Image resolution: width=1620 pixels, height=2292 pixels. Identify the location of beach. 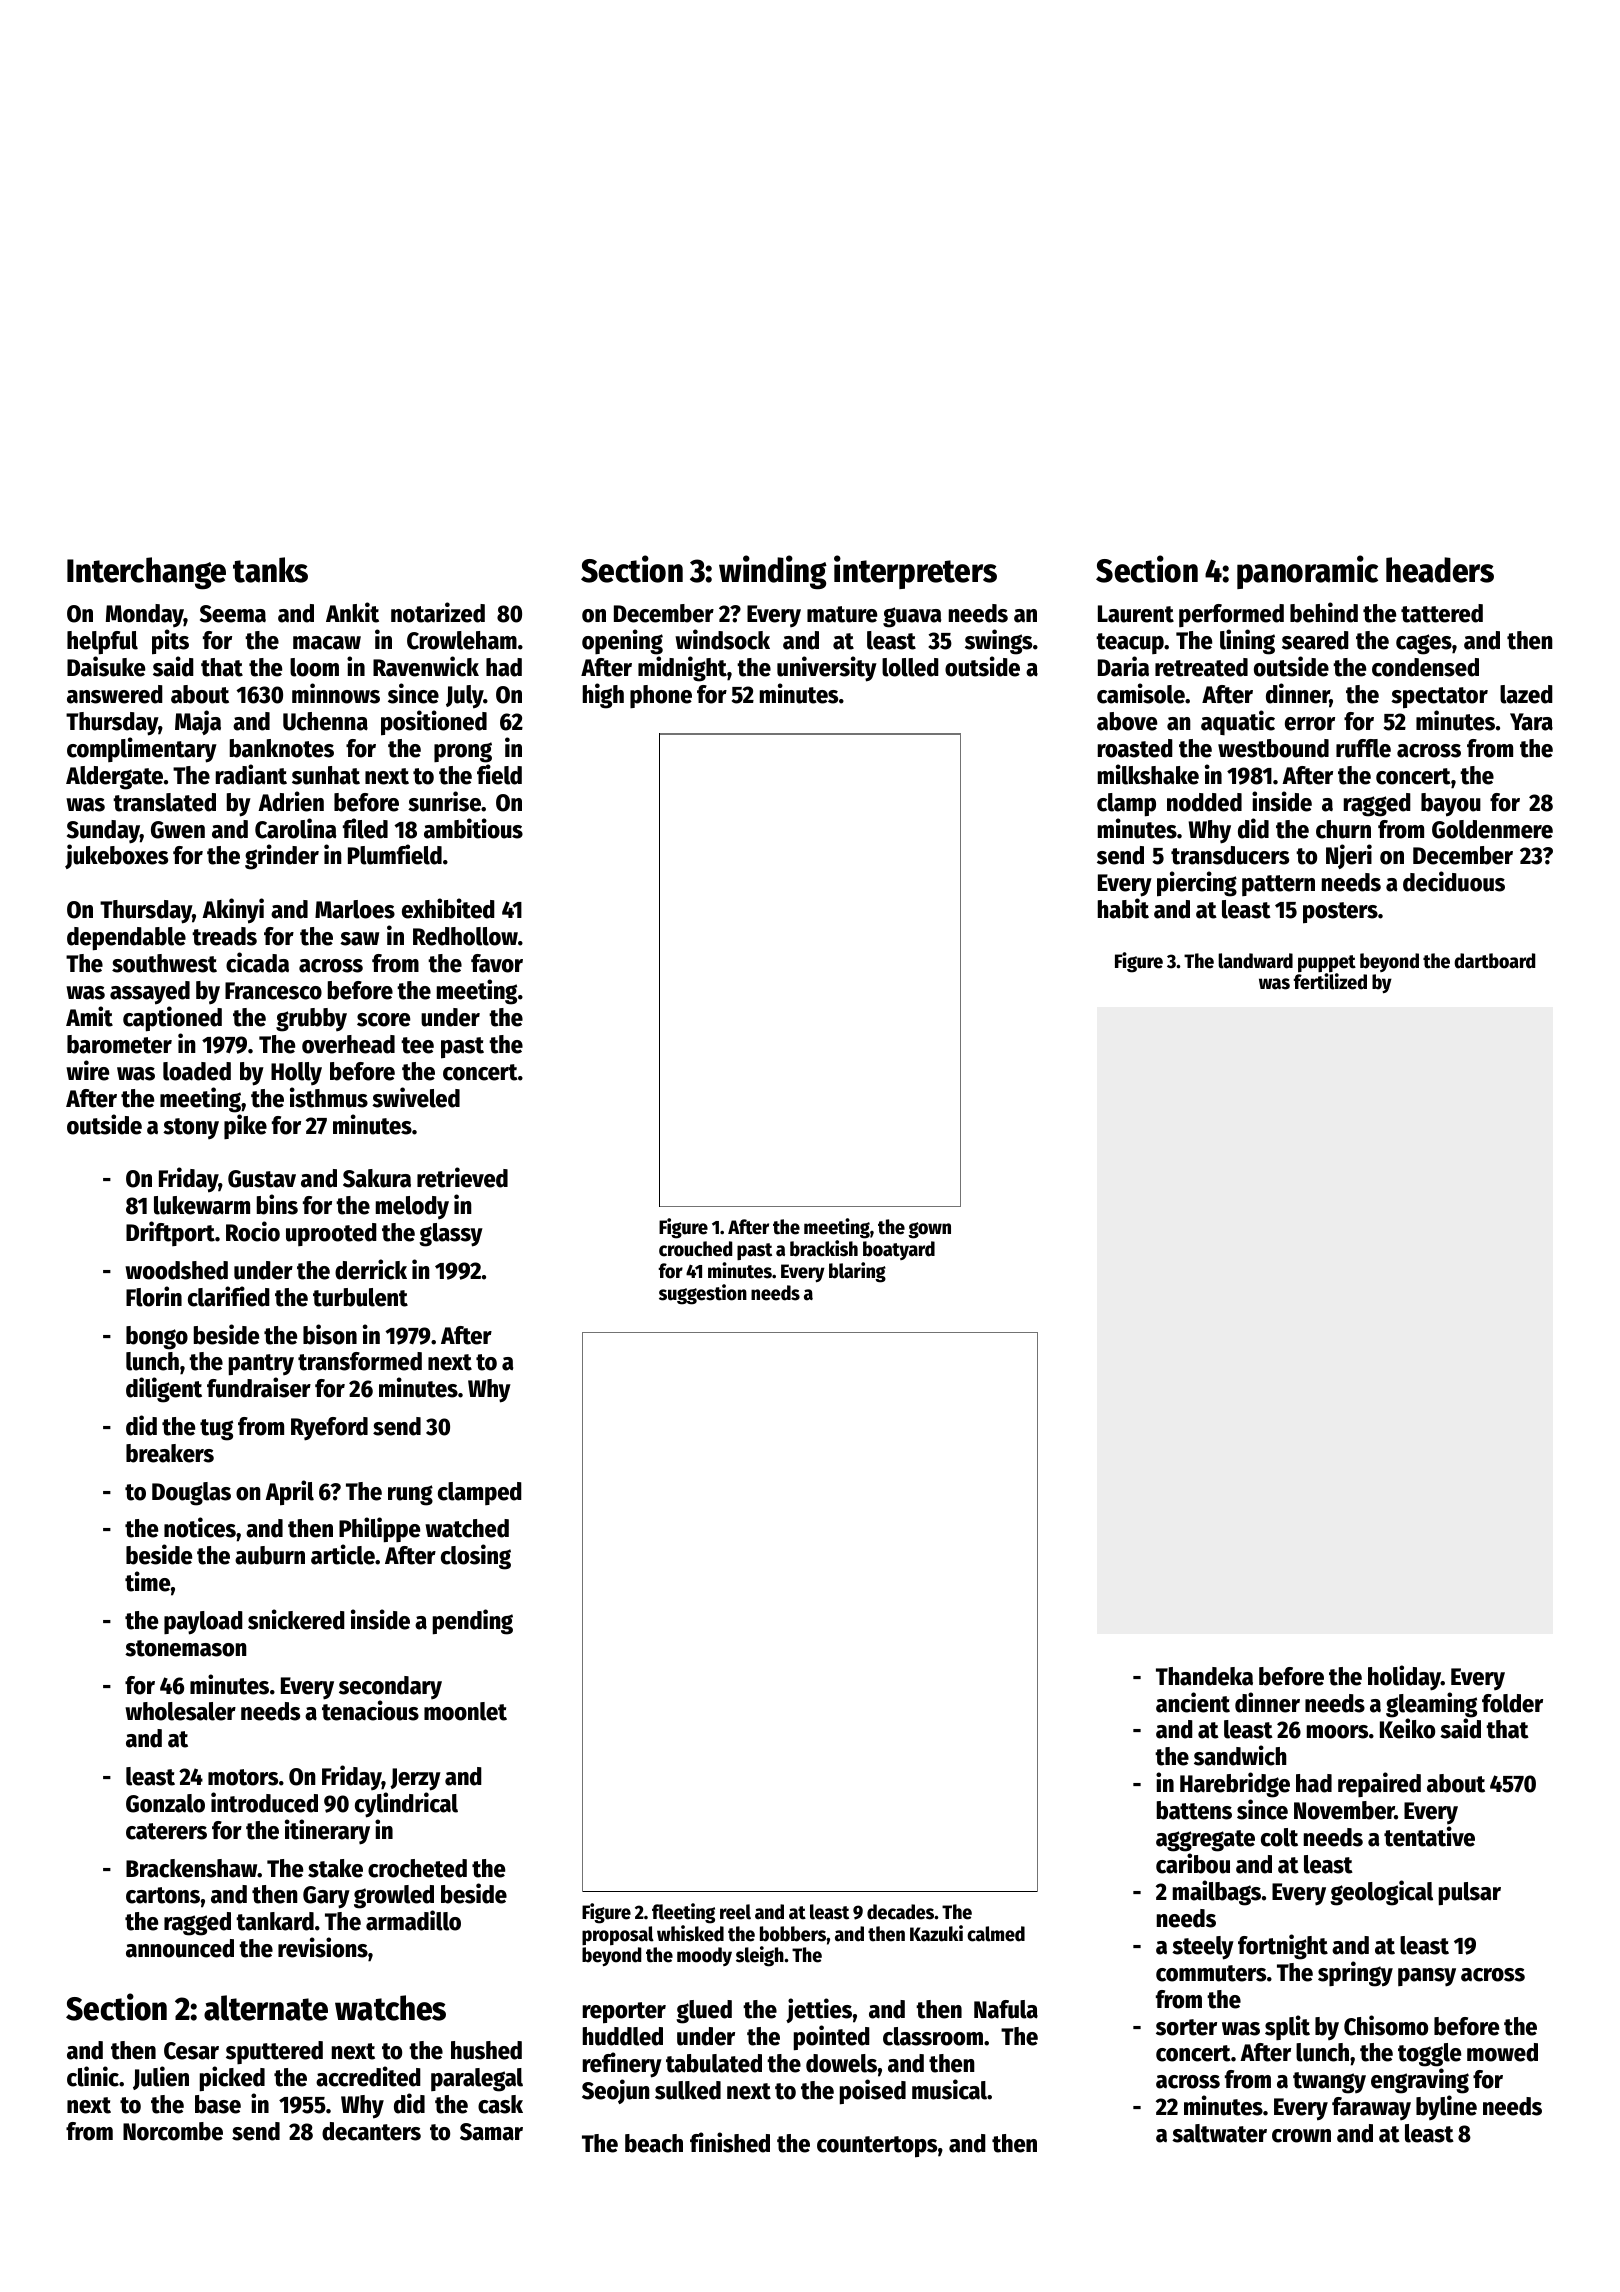
(654, 2143).
